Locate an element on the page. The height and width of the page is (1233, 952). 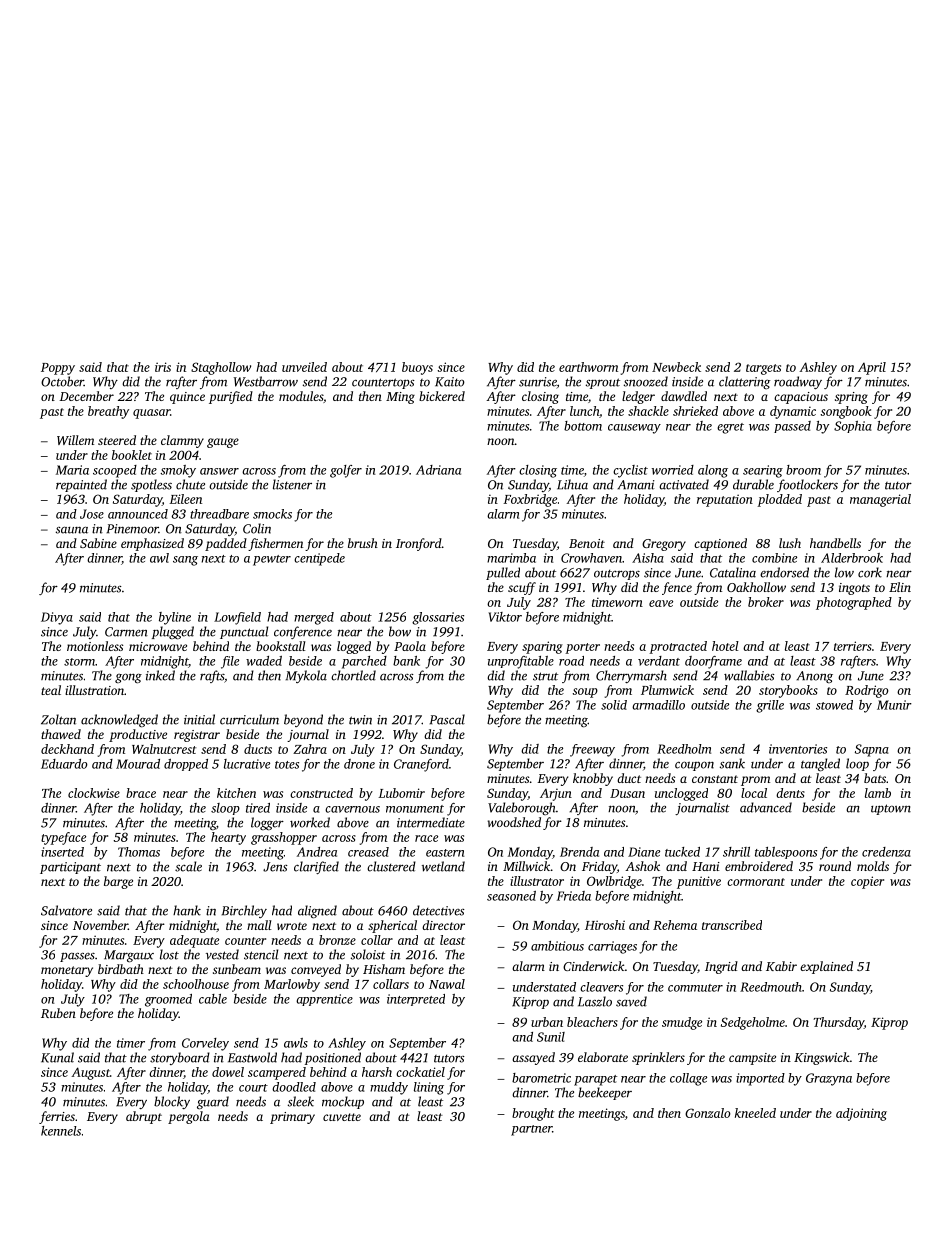
April is located at coordinates (872, 368).
